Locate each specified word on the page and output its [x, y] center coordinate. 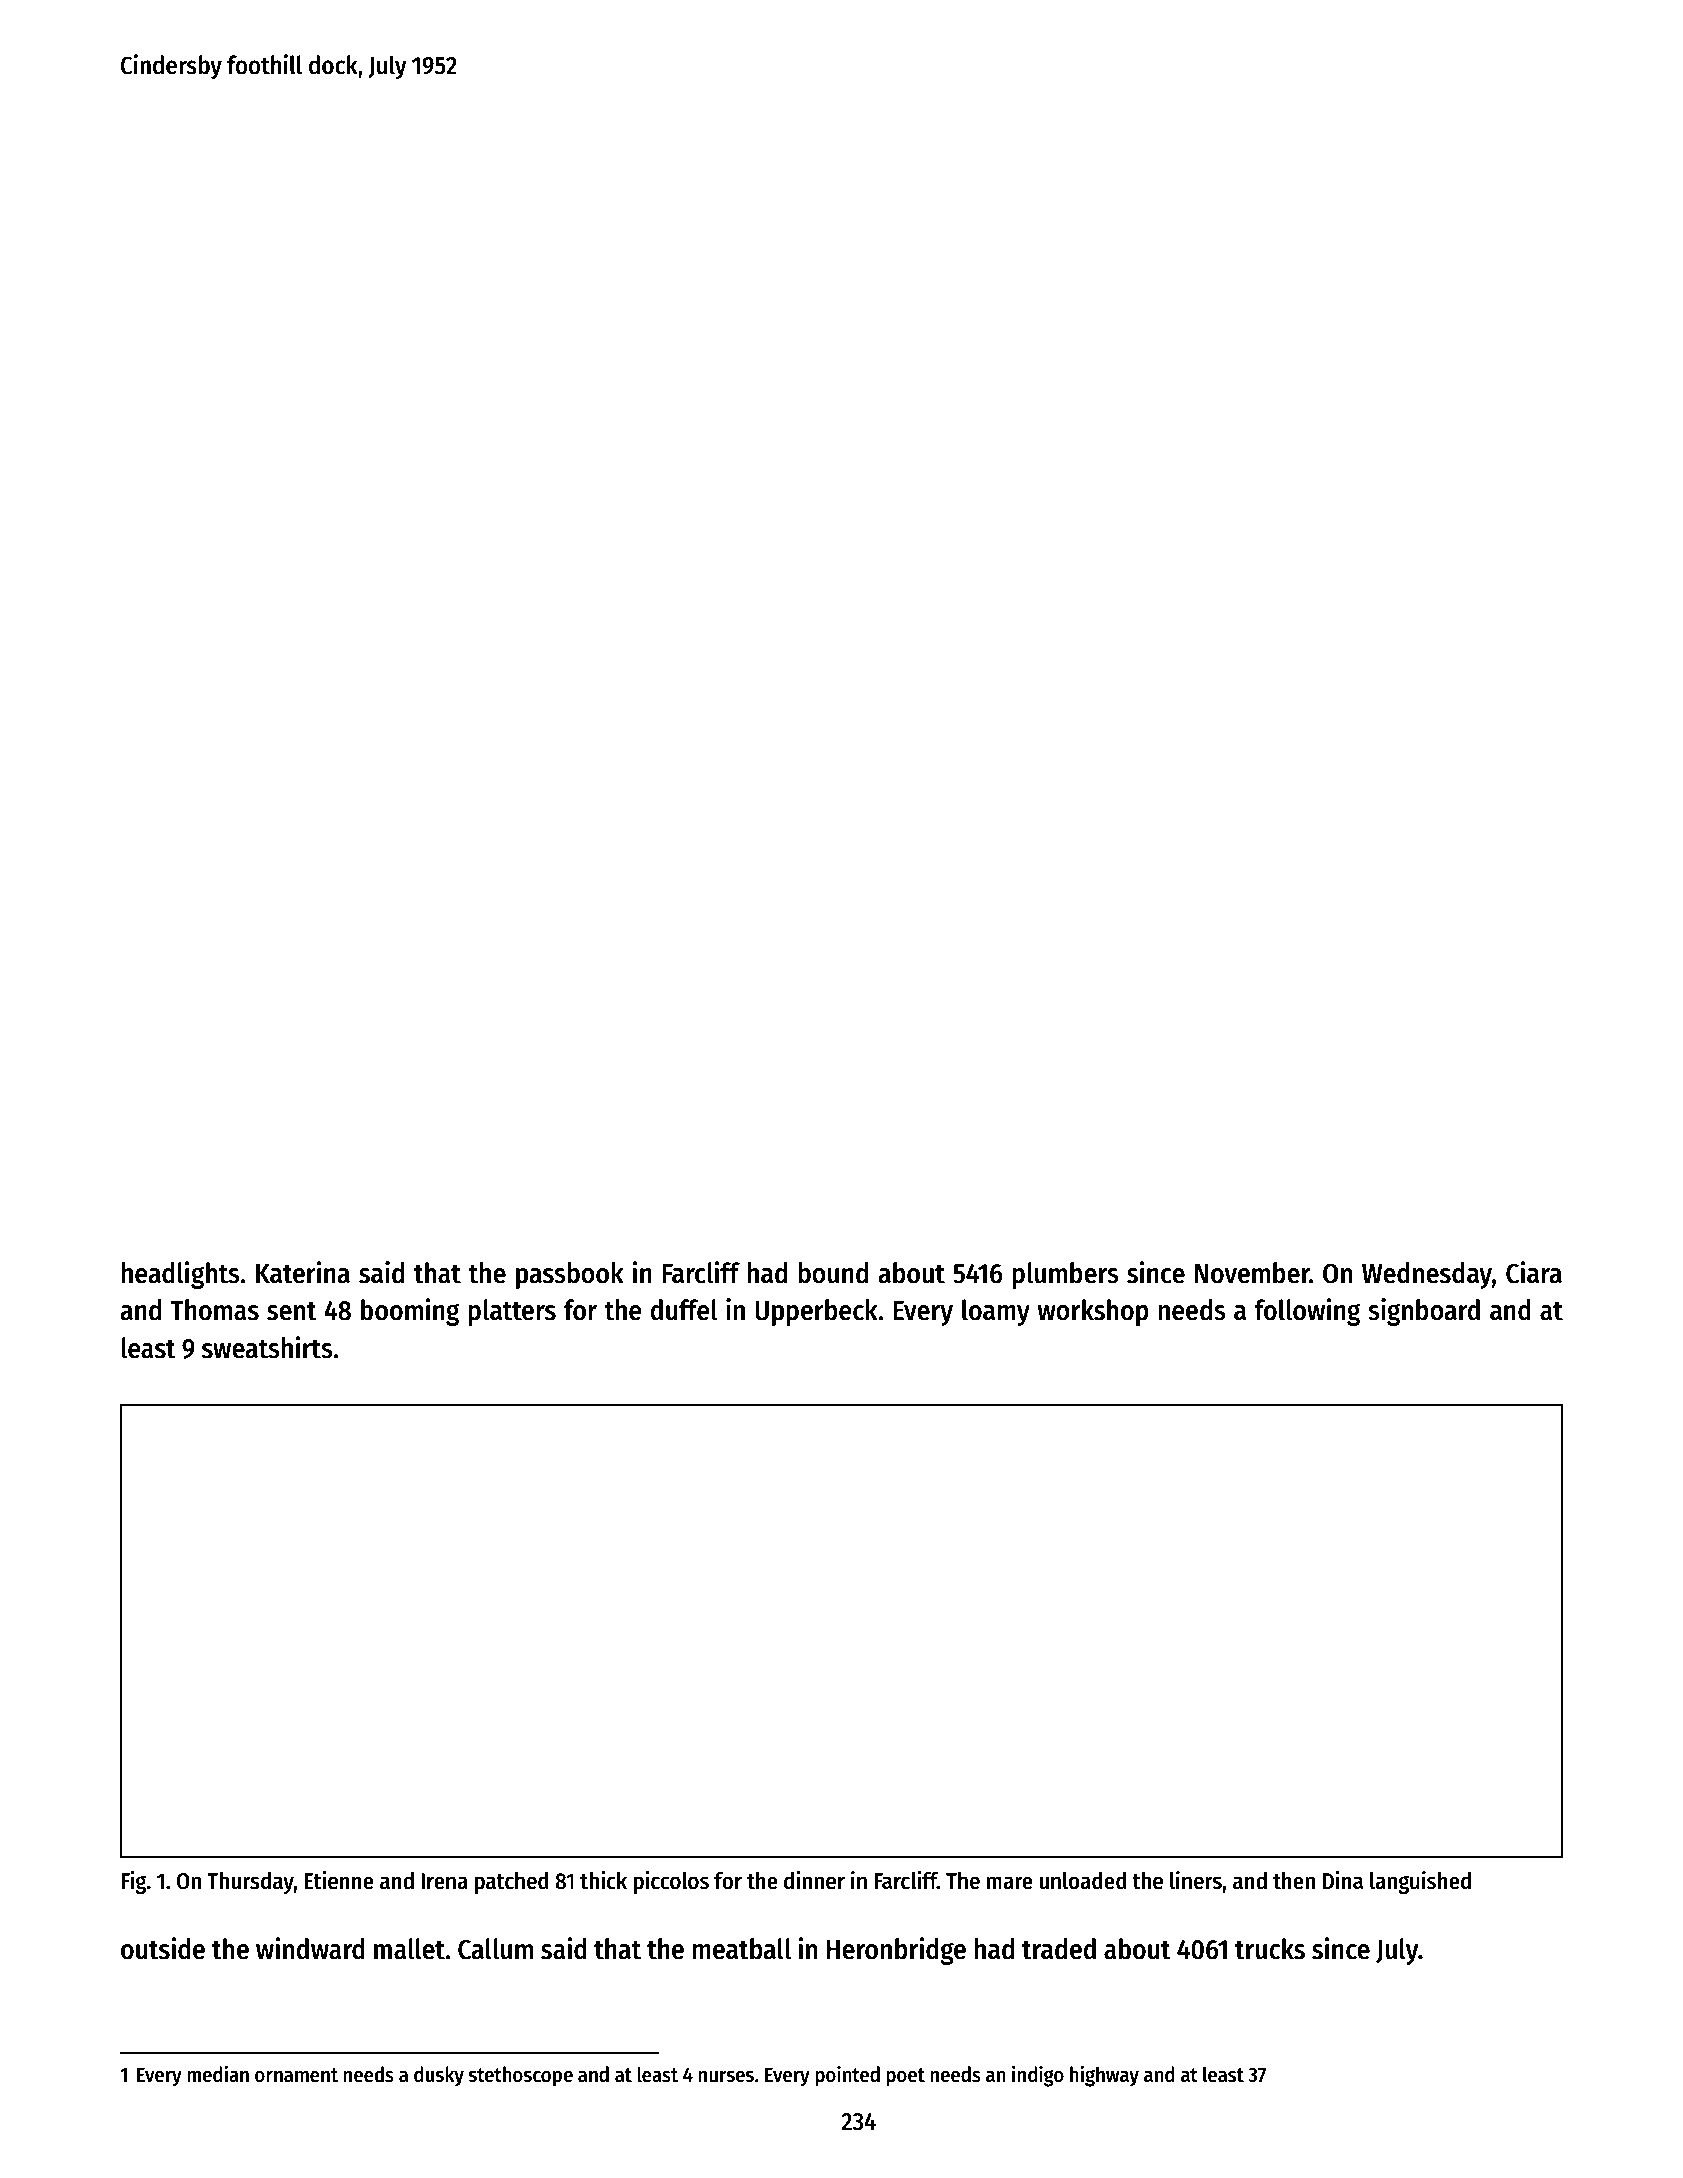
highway [1104, 2076]
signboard [1424, 1312]
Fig [133, 1882]
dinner [814, 1880]
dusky [439, 2076]
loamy [996, 1312]
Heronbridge [896, 1951]
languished [1420, 1882]
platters [512, 1312]
